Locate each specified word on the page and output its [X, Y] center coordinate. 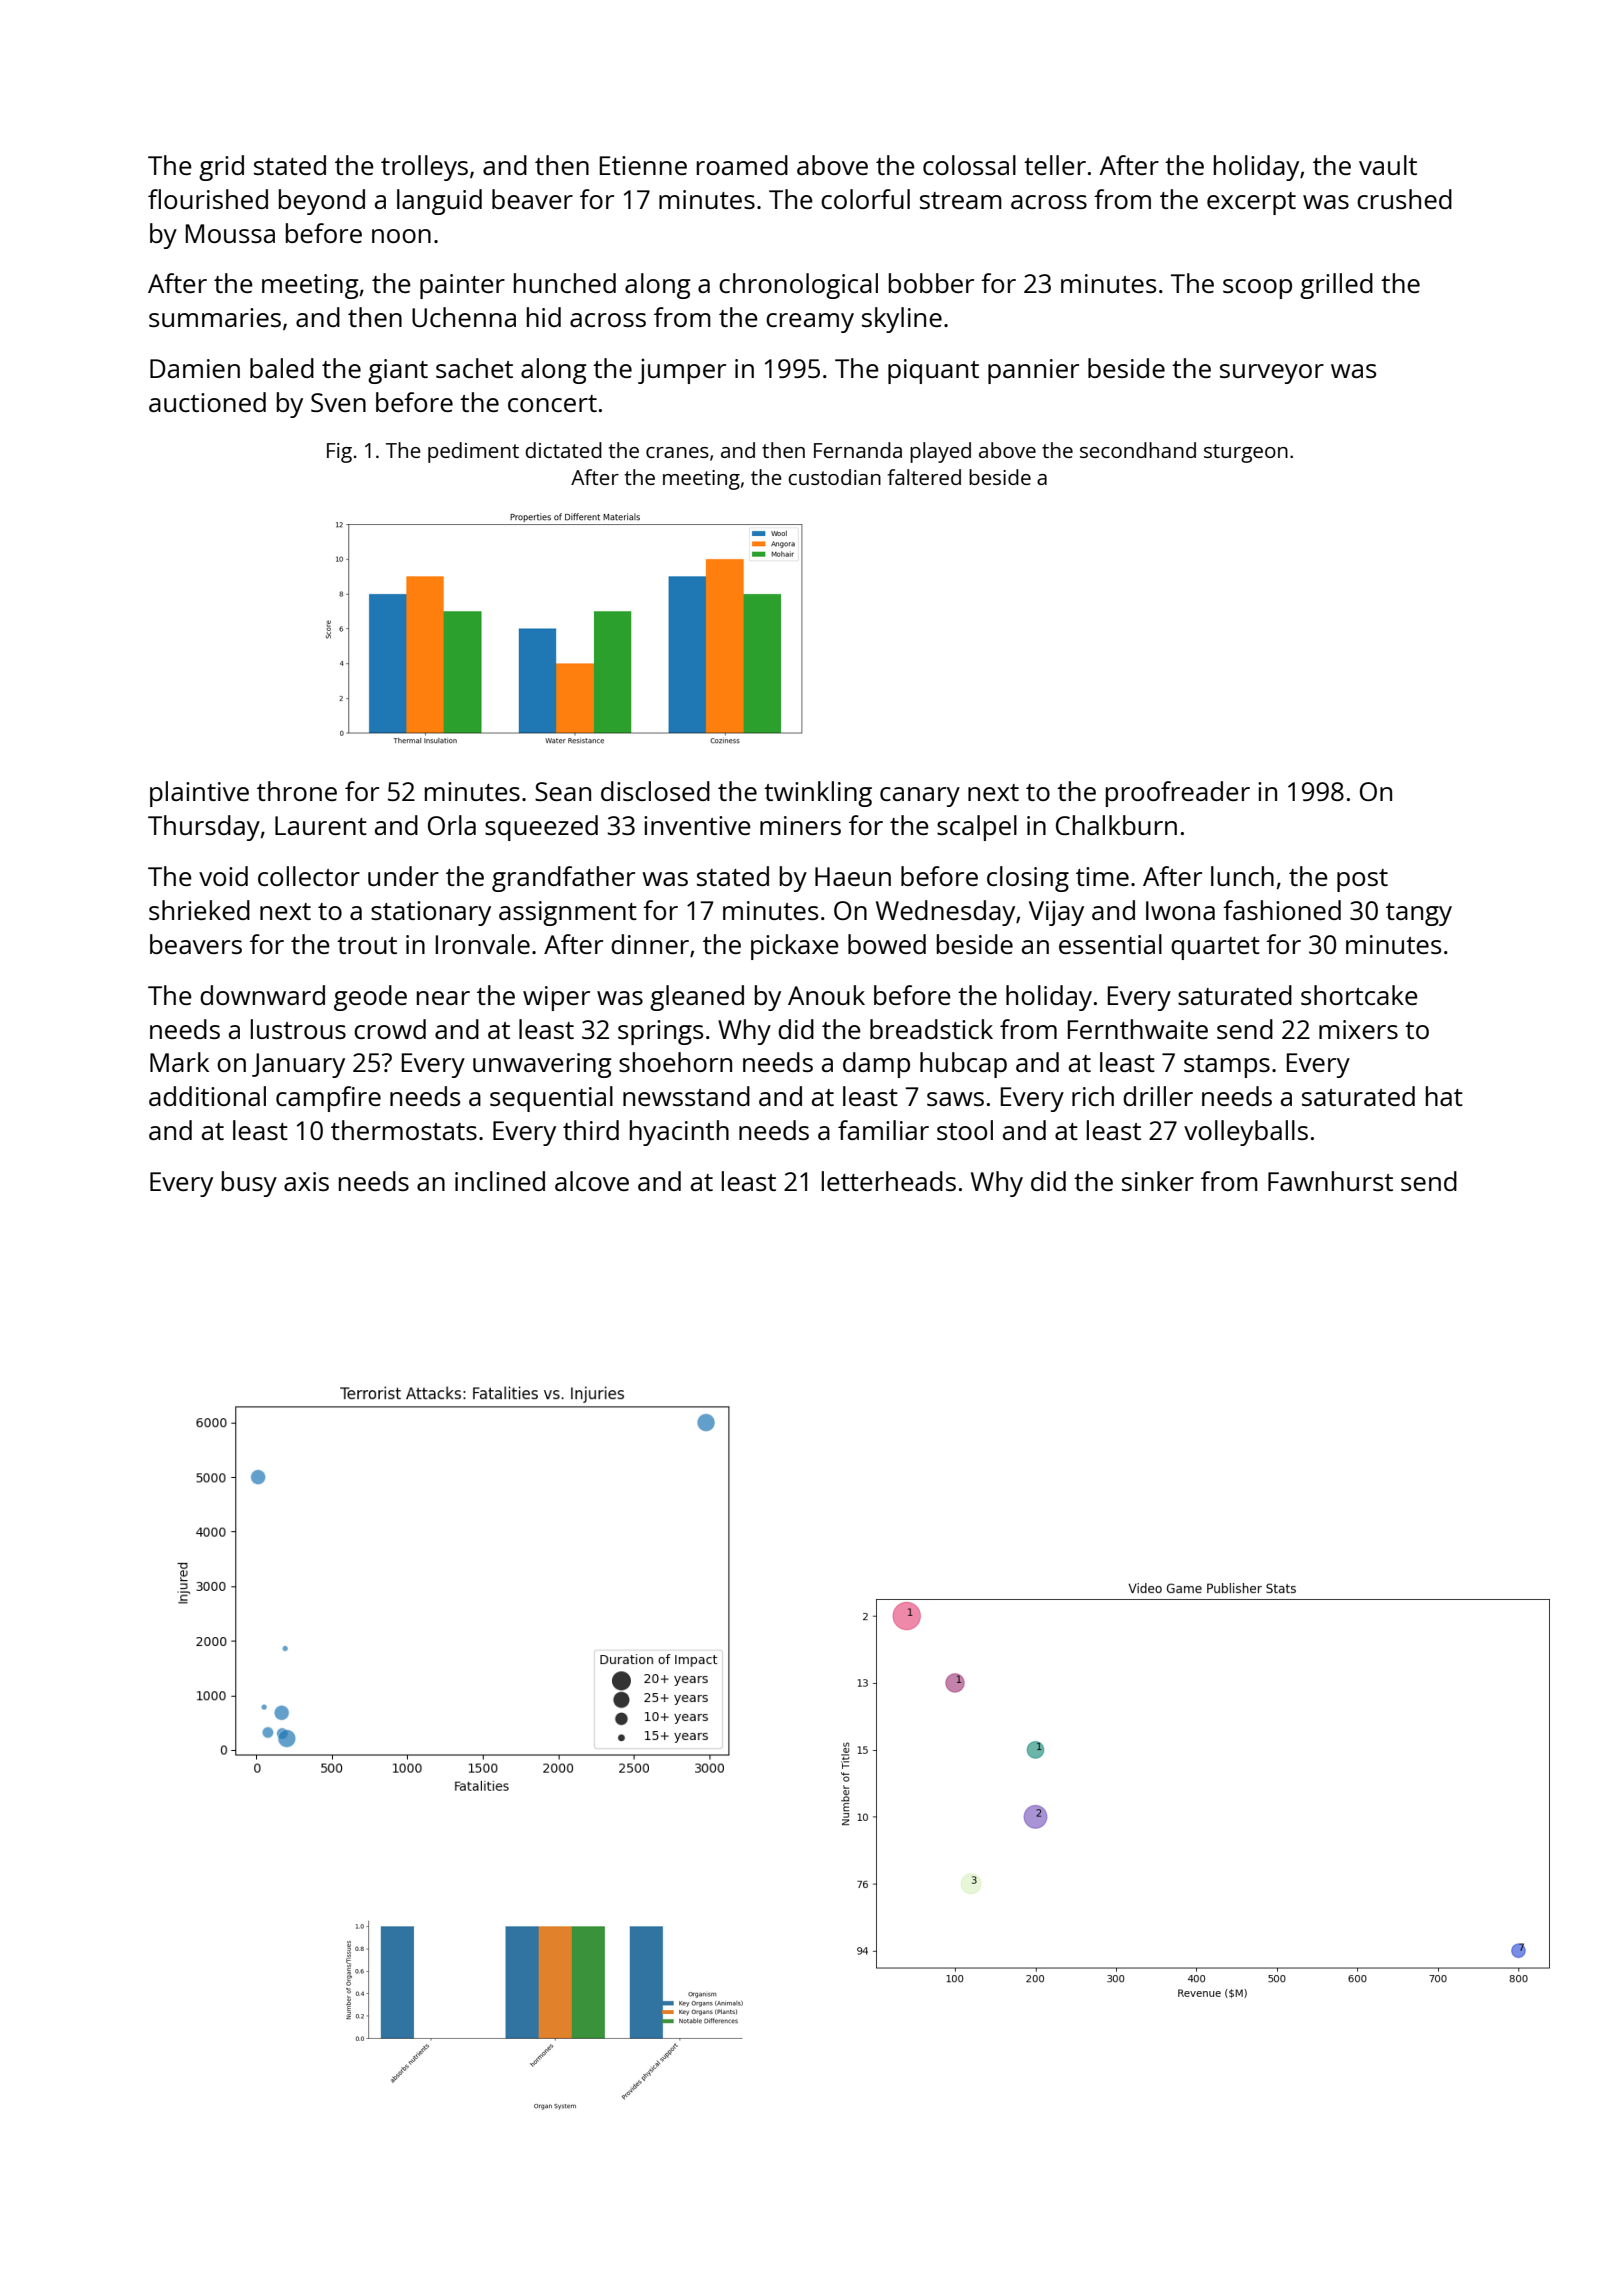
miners [800, 825]
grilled [1336, 286]
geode [370, 998]
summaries [215, 317]
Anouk [826, 995]
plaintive [199, 794]
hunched [565, 283]
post [1362, 880]
